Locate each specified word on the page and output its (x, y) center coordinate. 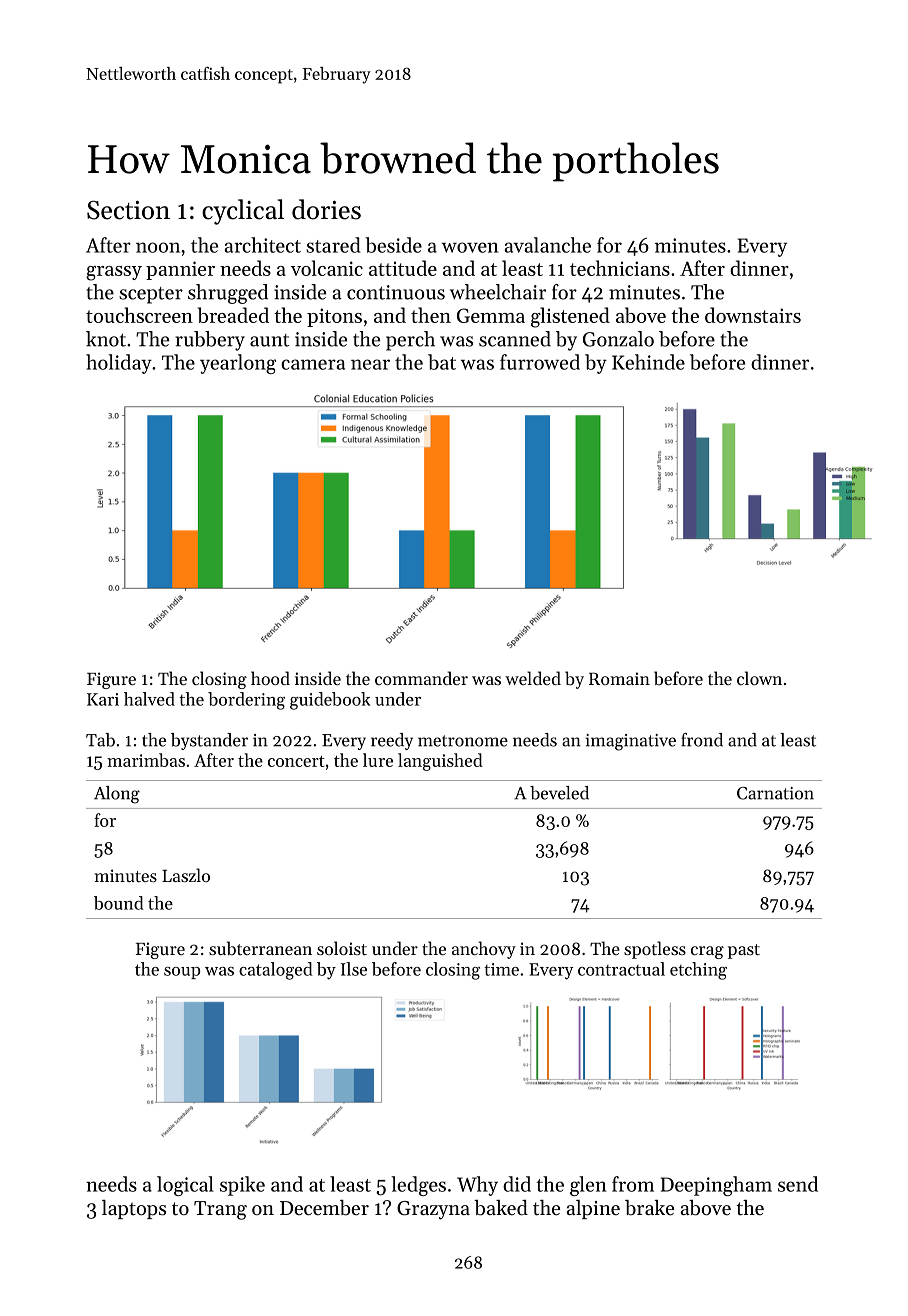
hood (270, 678)
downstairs (753, 315)
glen (588, 1186)
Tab (100, 740)
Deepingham (716, 1186)
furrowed (540, 362)
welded (533, 678)
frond (702, 740)
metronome (463, 741)
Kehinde (648, 362)
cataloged (276, 971)
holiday (119, 364)
